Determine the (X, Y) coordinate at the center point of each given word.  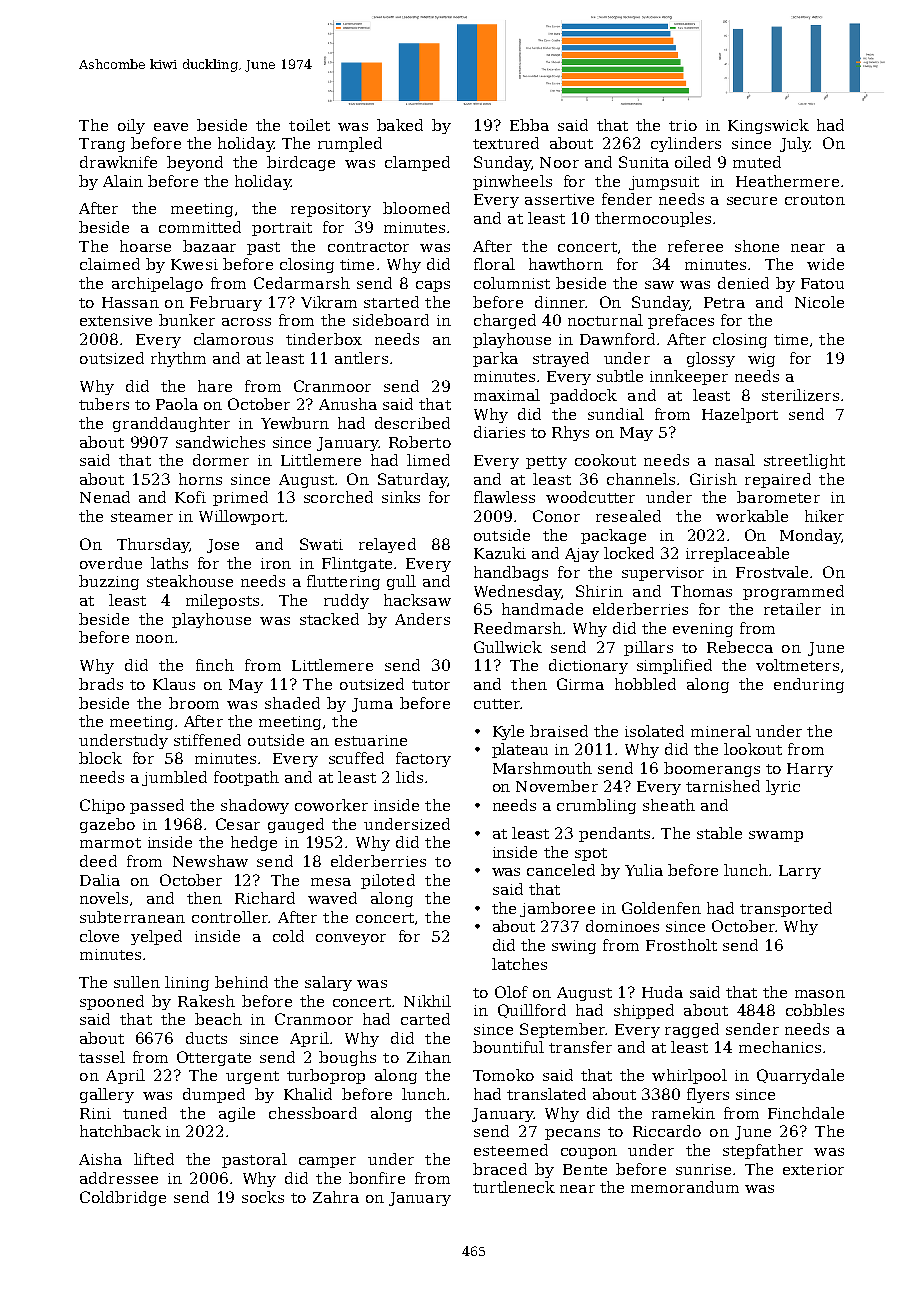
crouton (815, 200)
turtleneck (514, 1187)
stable (719, 833)
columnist (512, 283)
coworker (331, 805)
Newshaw (210, 861)
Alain (123, 181)
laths (169, 563)
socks (263, 1197)
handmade (542, 609)
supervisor (663, 574)
